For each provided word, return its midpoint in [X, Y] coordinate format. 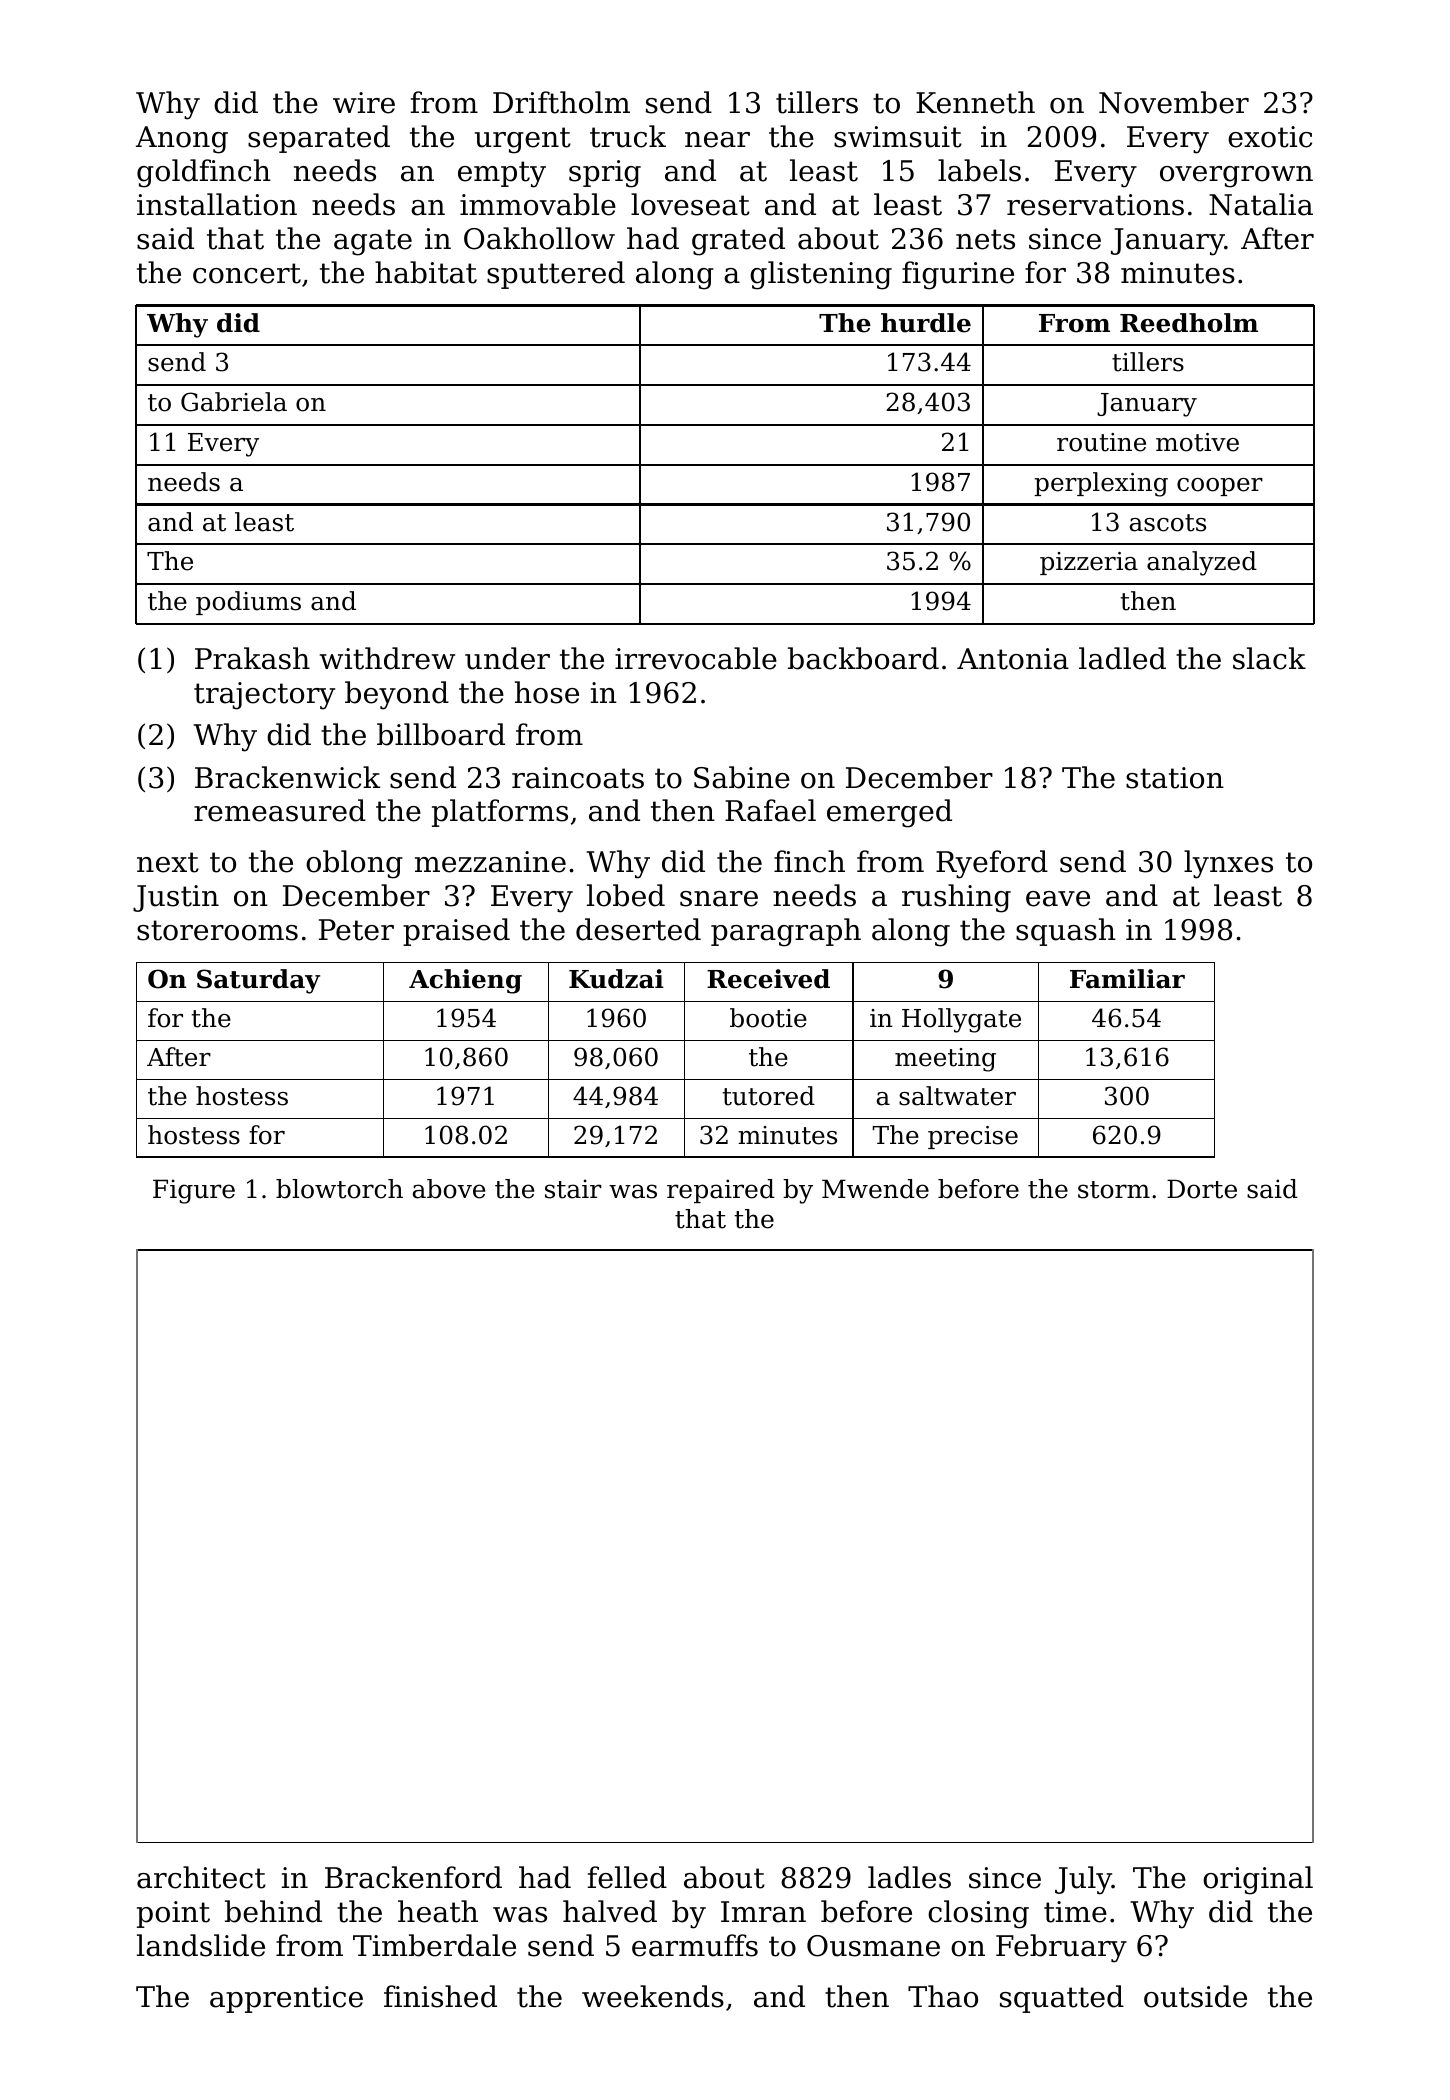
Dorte [1202, 1189]
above [449, 1189]
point [173, 1914]
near [717, 140]
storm [1114, 1190]
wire [364, 103]
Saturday [258, 981]
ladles [909, 1877]
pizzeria [1089, 563]
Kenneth [975, 102]
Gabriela [234, 402]
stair [573, 1189]
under [507, 658]
